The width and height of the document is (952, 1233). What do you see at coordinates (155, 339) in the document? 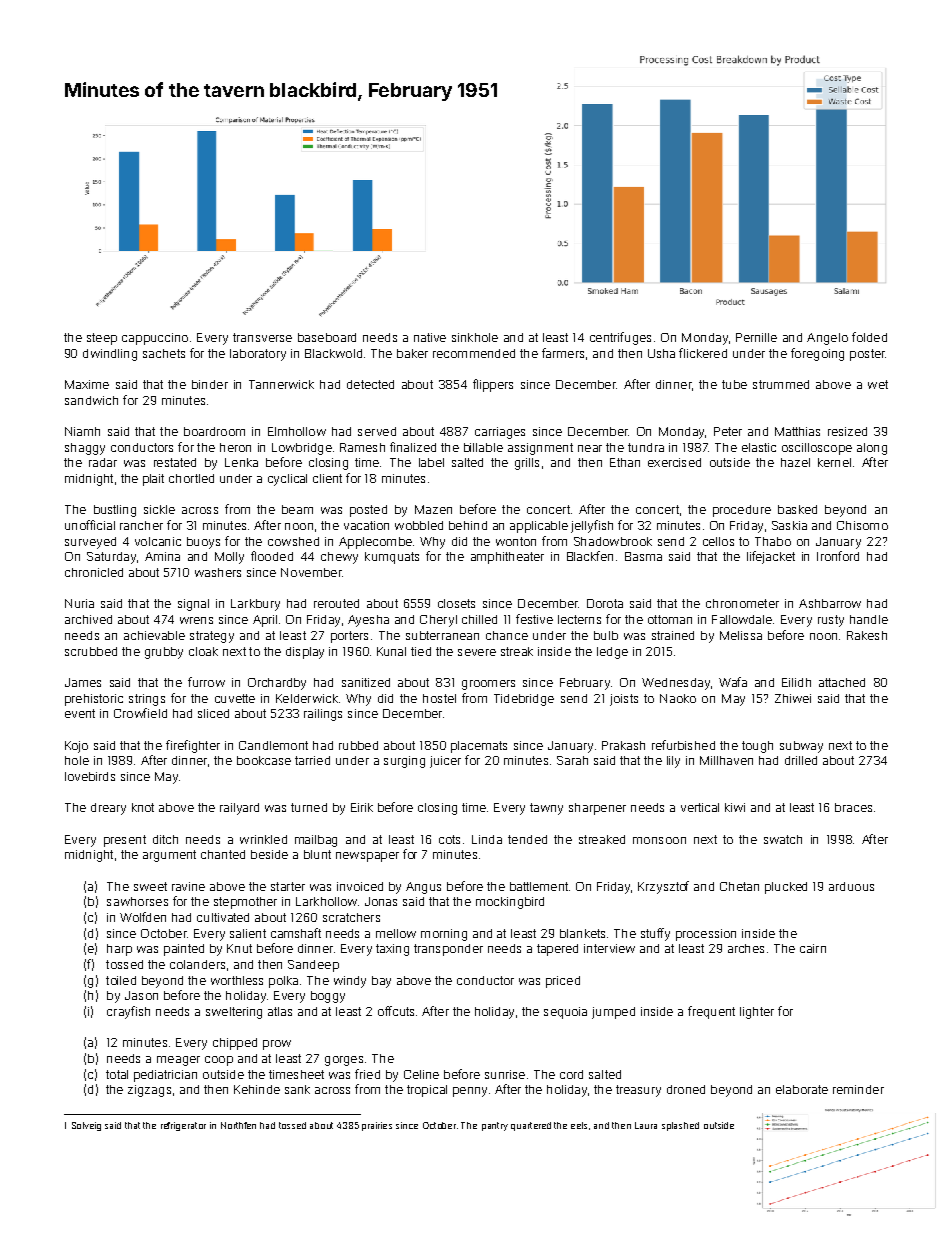
I see `cappuccino` at bounding box center [155, 339].
